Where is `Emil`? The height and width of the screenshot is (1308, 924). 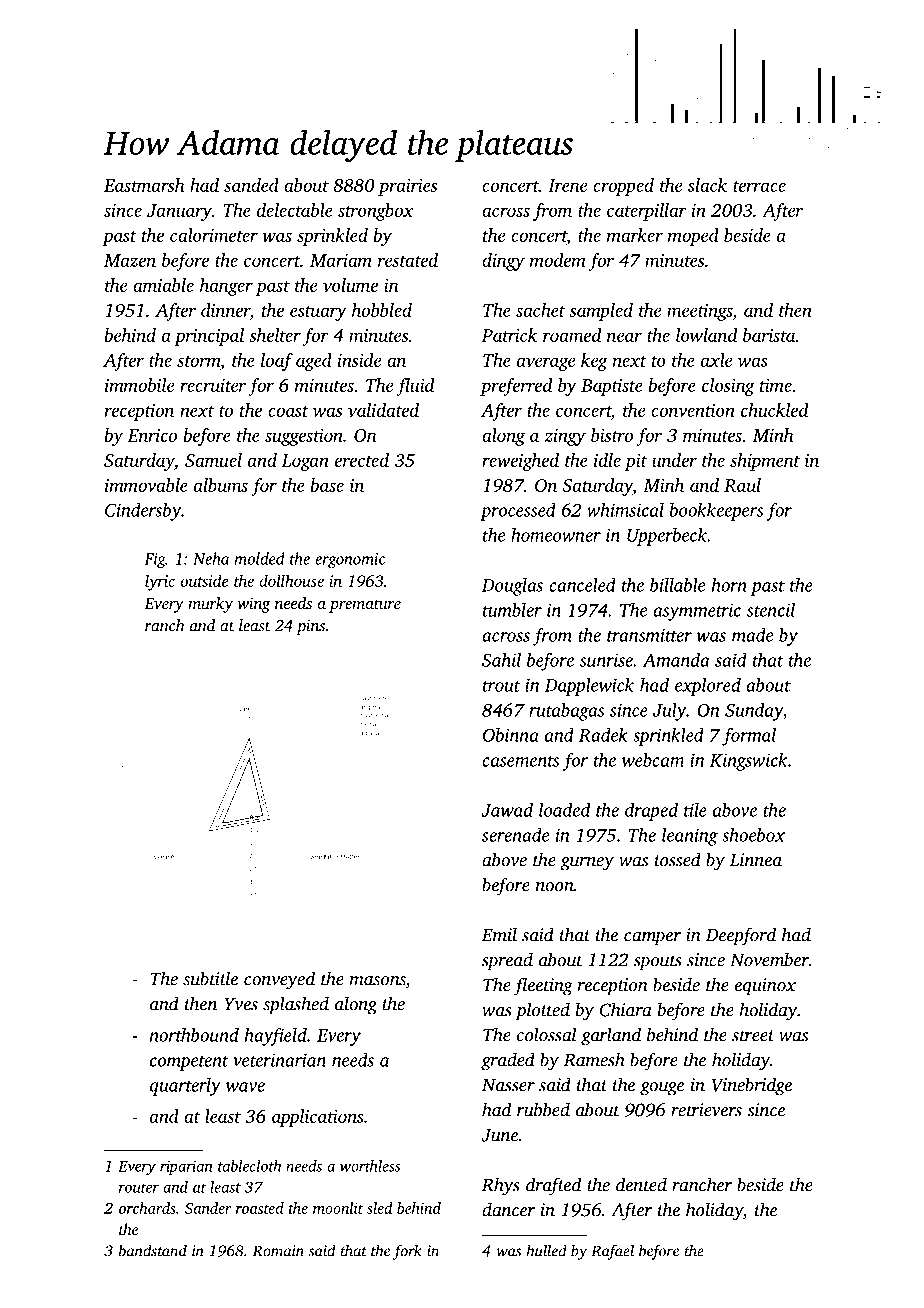
Emil is located at coordinates (499, 934).
